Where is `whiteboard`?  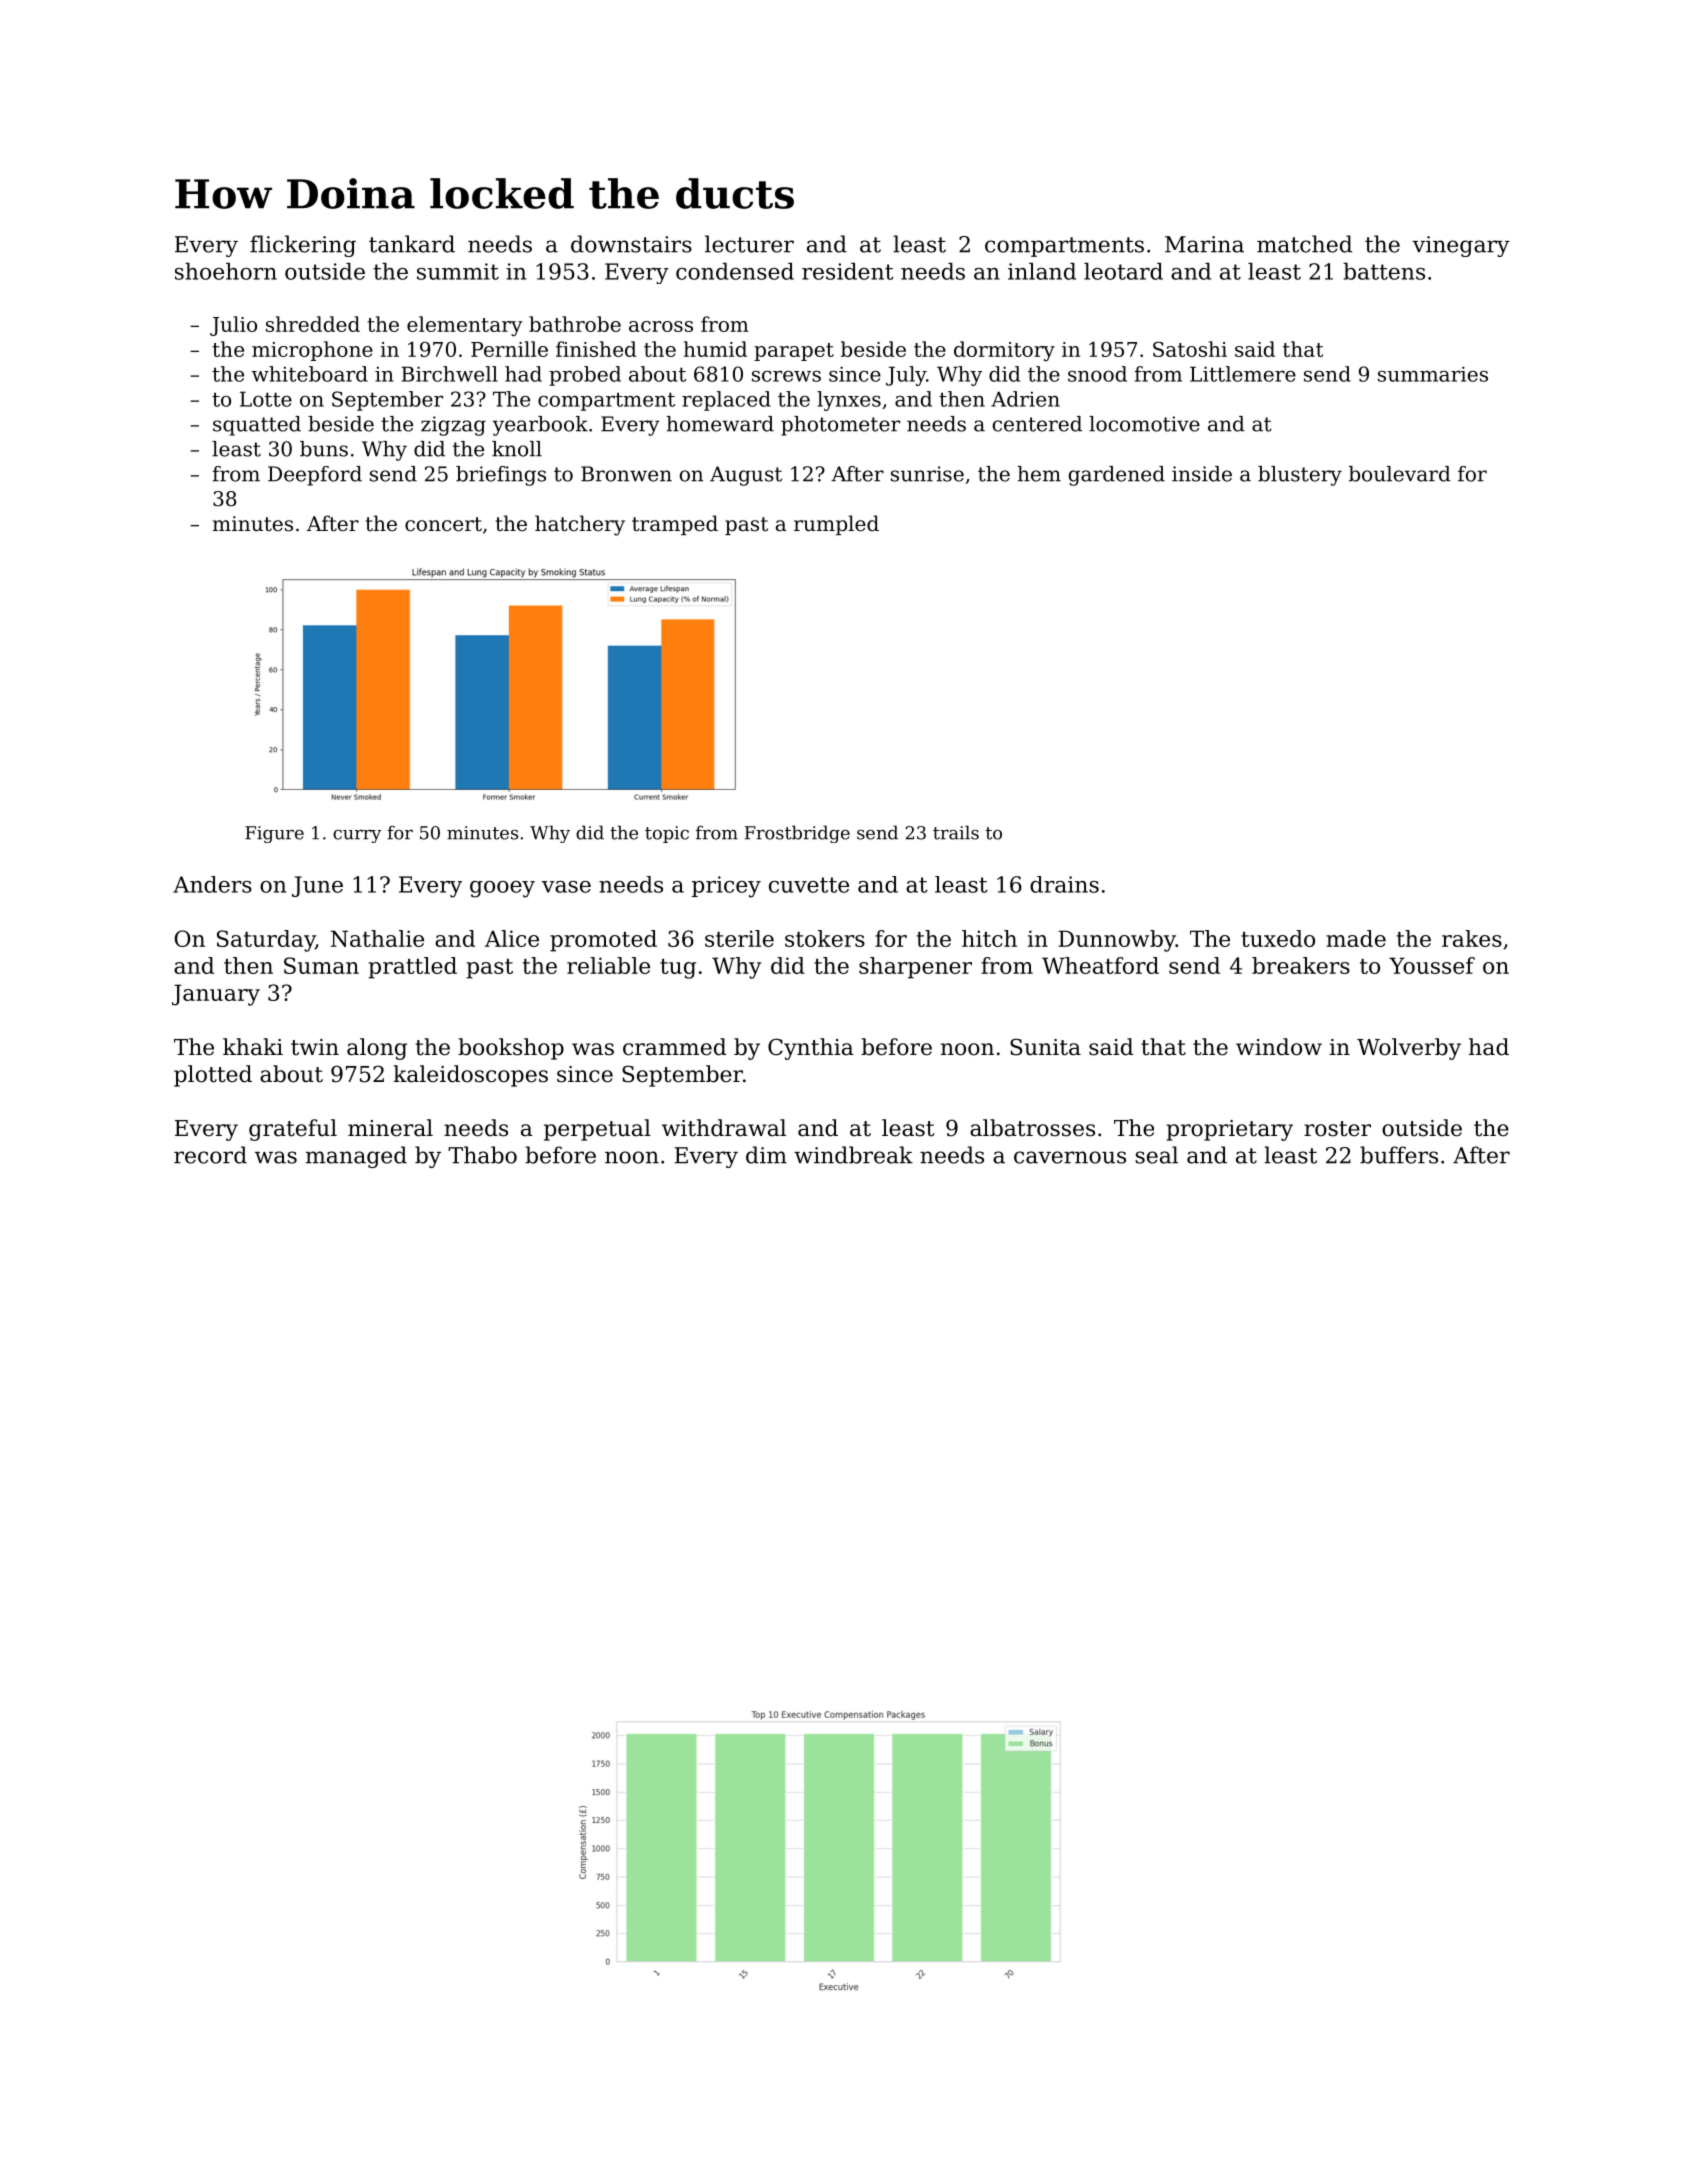
whiteboard is located at coordinates (310, 374).
